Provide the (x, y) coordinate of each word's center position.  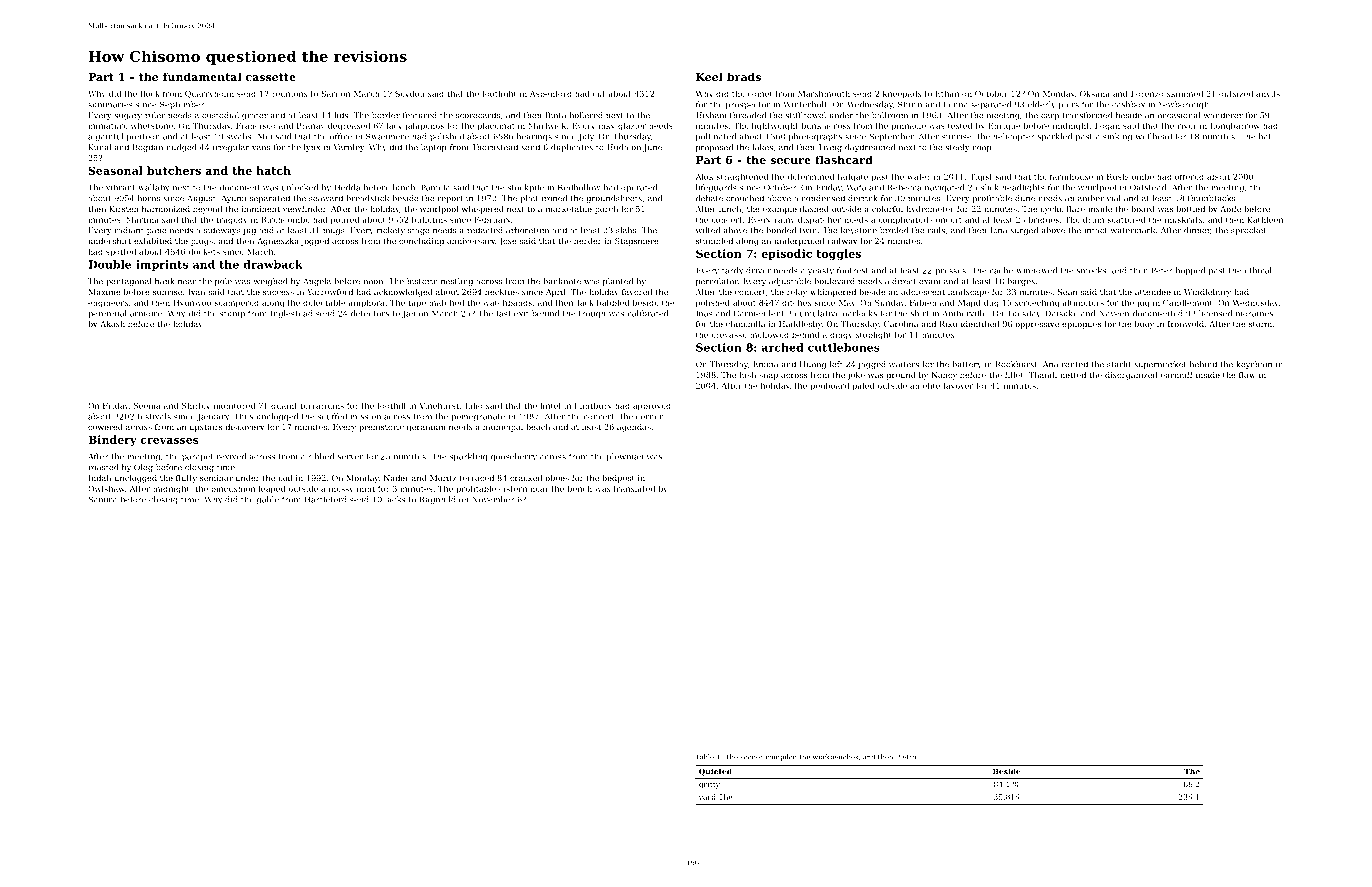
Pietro (906, 757)
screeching (1037, 303)
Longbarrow (1235, 126)
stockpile (526, 188)
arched (782, 347)
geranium (426, 428)
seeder (752, 757)
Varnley (349, 148)
